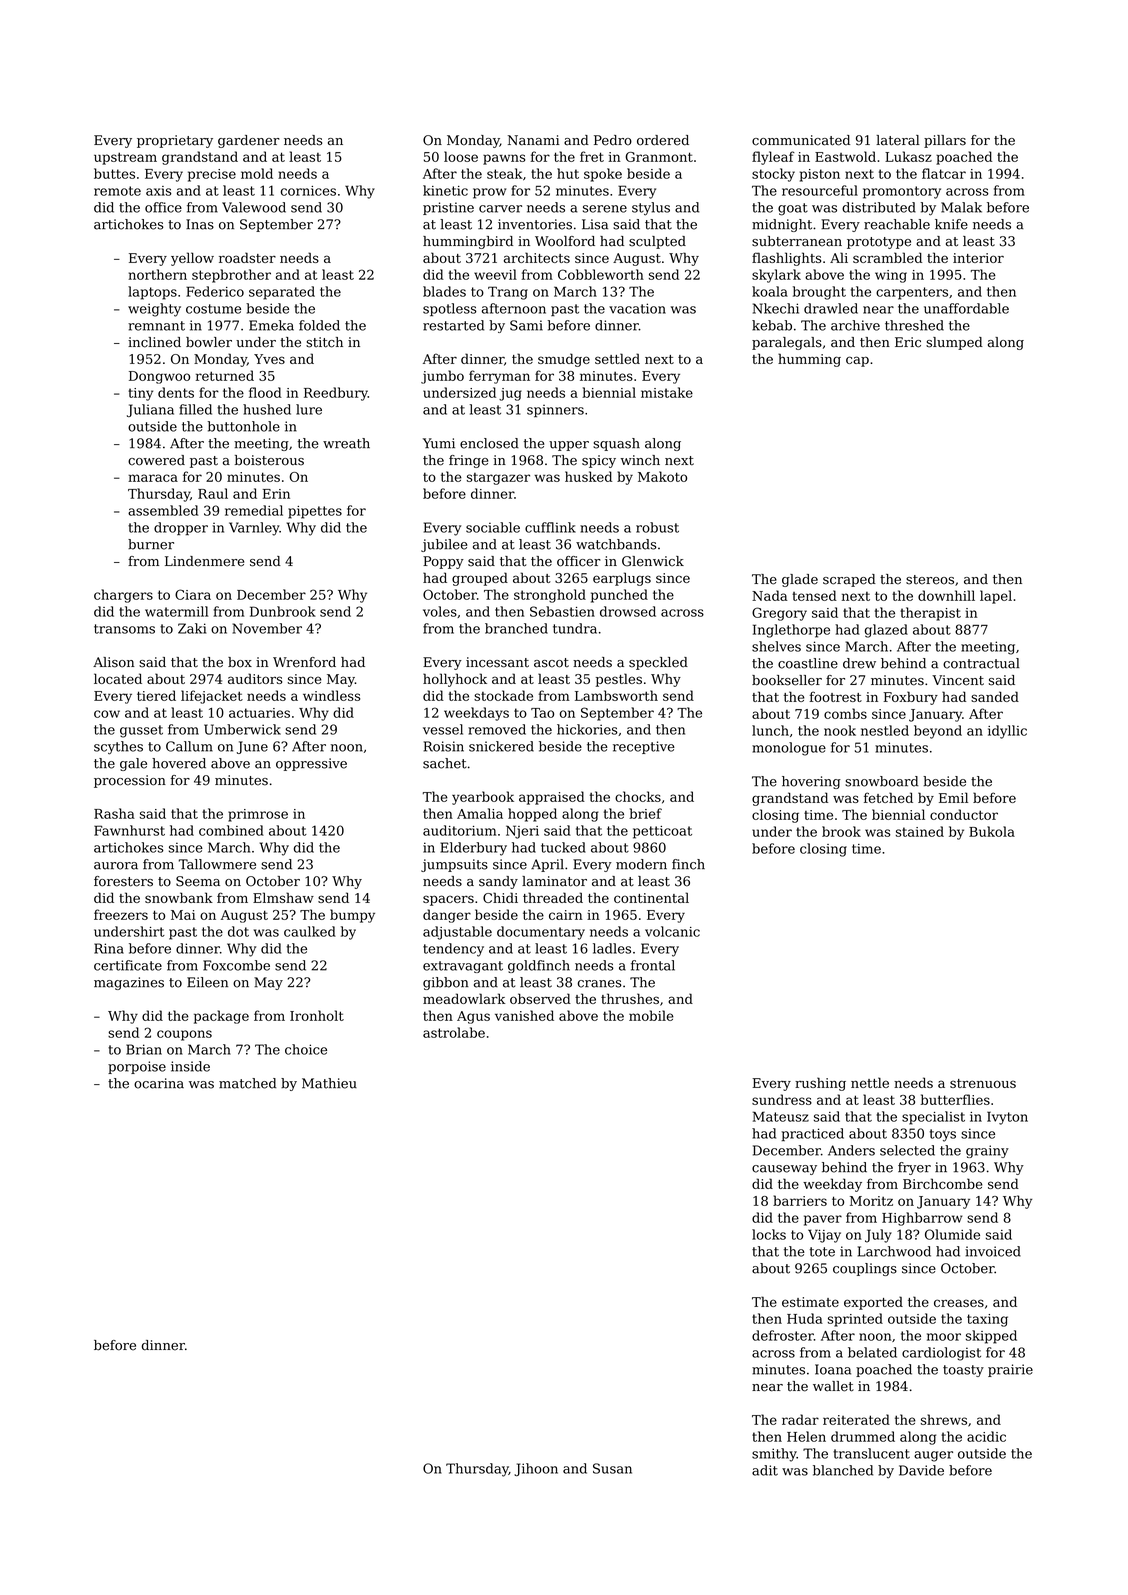 The width and height of the screenshot is (1128, 1595). Describe the element at coordinates (352, 916) in the screenshot. I see `bumpy` at that location.
